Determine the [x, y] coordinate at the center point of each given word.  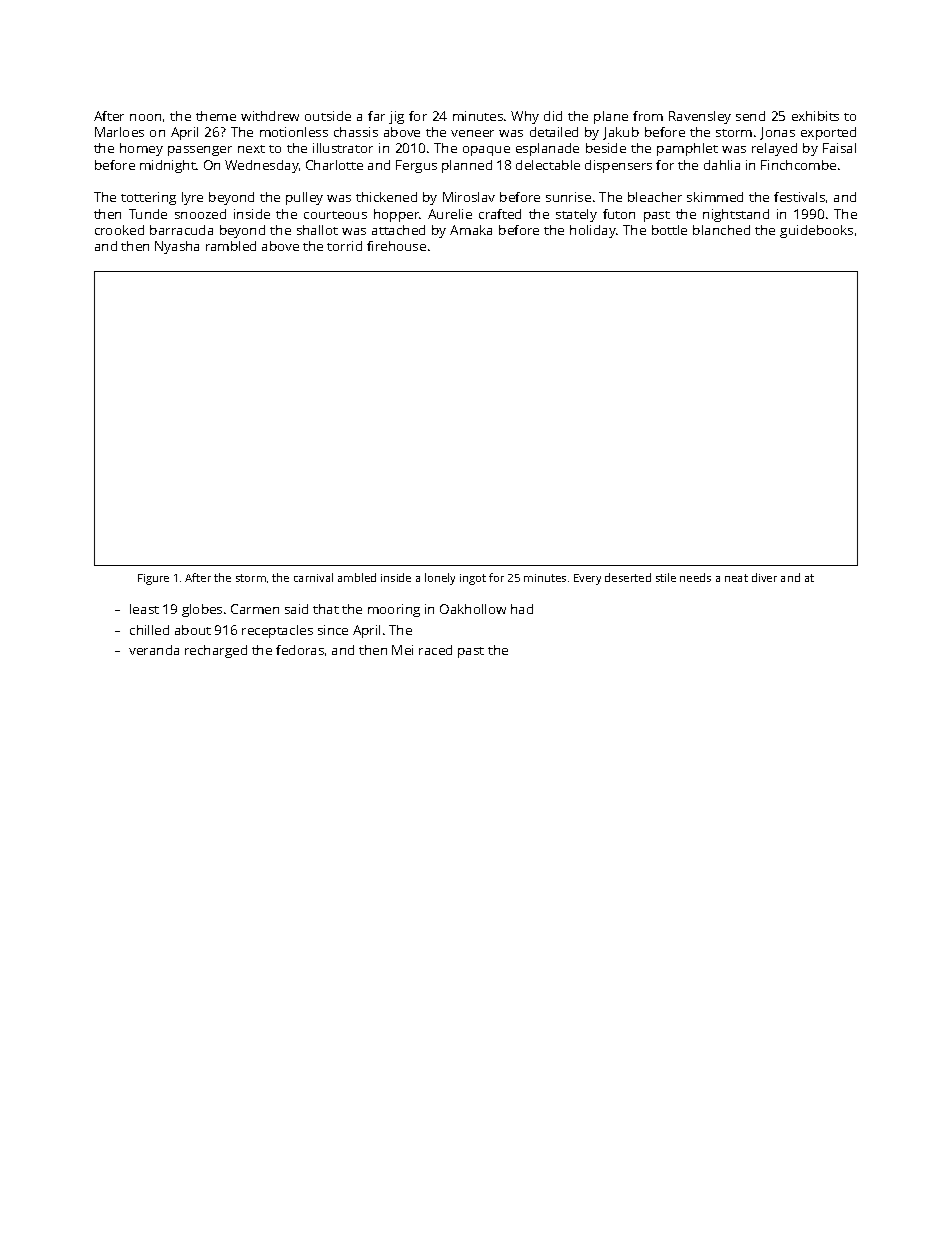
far [376, 116]
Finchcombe [798, 165]
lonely [440, 579]
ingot [473, 579]
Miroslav [469, 197]
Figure [153, 579]
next [251, 149]
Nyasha [177, 247]
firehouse [396, 246]
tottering [148, 198]
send [750, 116]
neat [736, 578]
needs [695, 577]
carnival [313, 577]
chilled [149, 630]
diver [764, 577]
